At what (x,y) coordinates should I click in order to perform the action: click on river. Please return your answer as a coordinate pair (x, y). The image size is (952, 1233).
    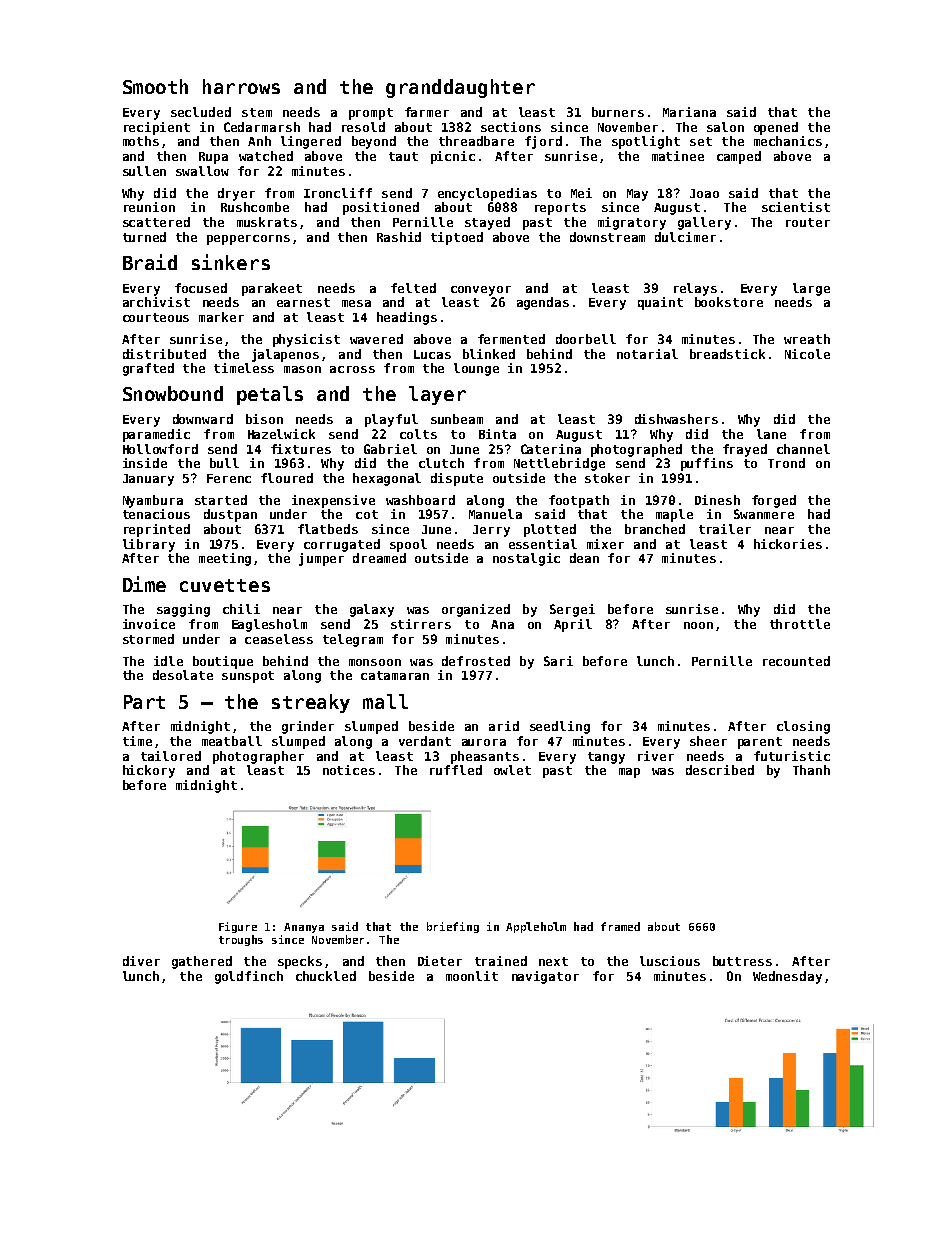
    Looking at the image, I should click on (656, 756).
